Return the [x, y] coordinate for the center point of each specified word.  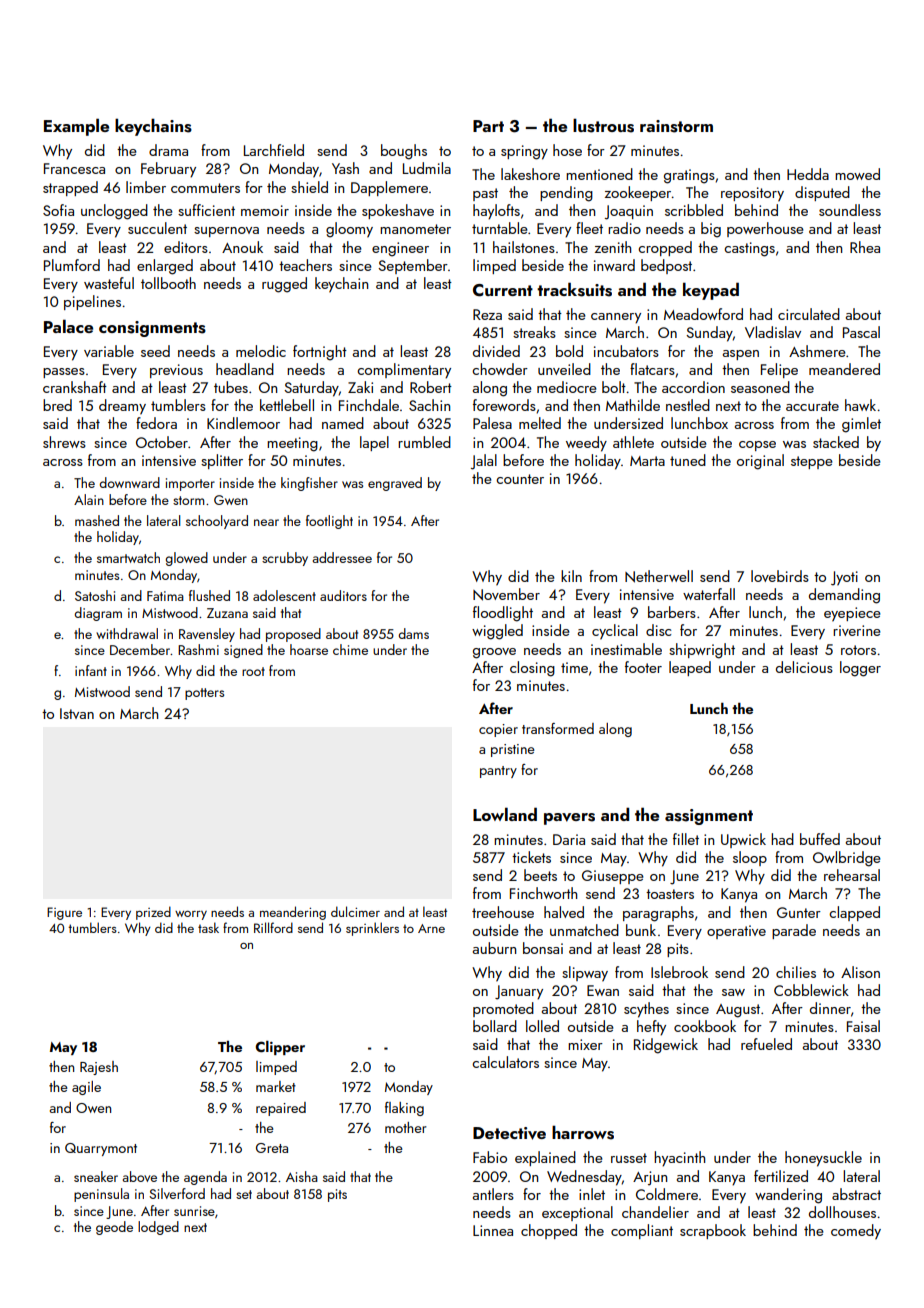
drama [168, 150]
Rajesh [99, 1068]
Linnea [493, 1230]
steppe [812, 462]
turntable [500, 228]
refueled [766, 1044]
